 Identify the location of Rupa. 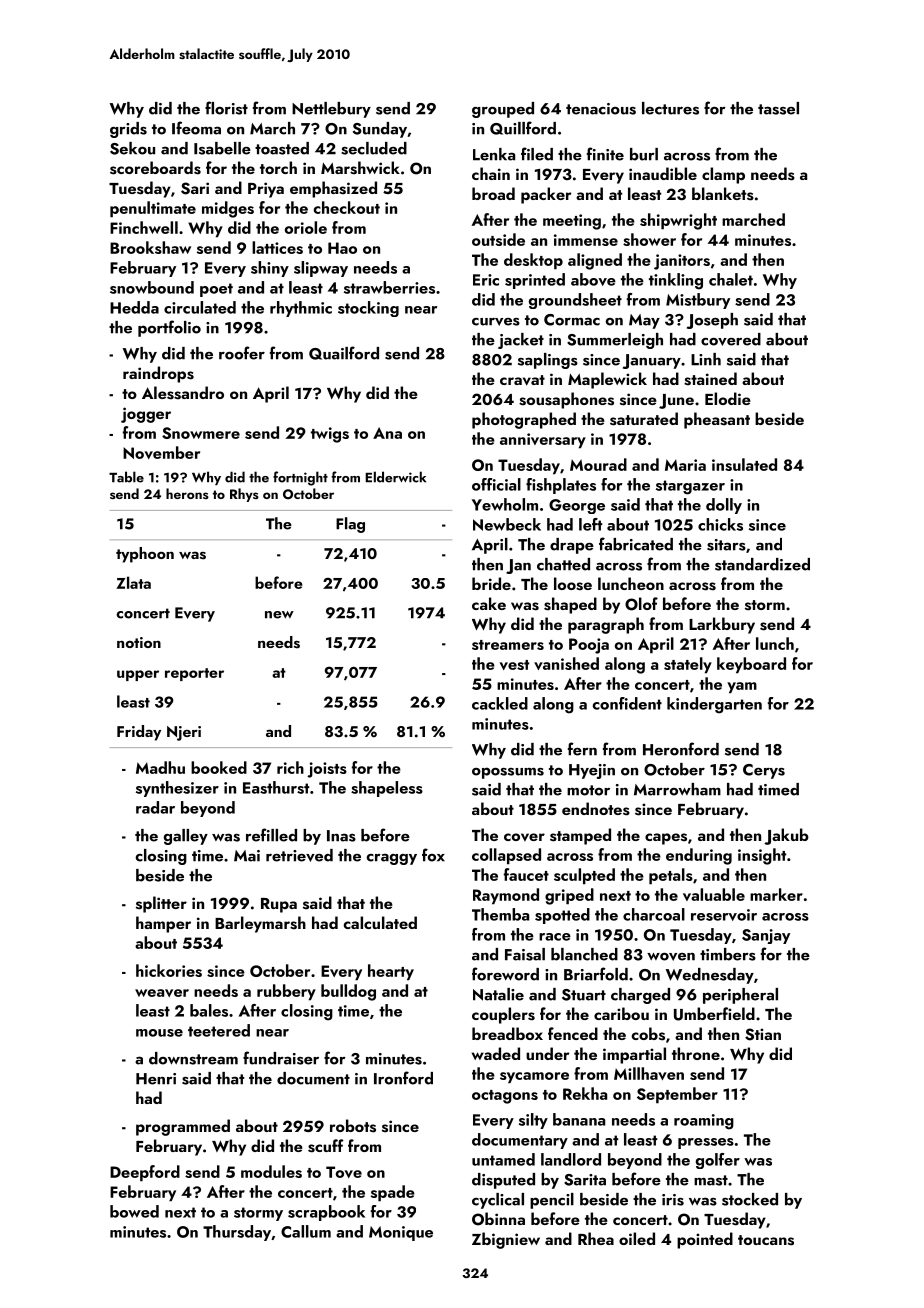
(279, 905).
